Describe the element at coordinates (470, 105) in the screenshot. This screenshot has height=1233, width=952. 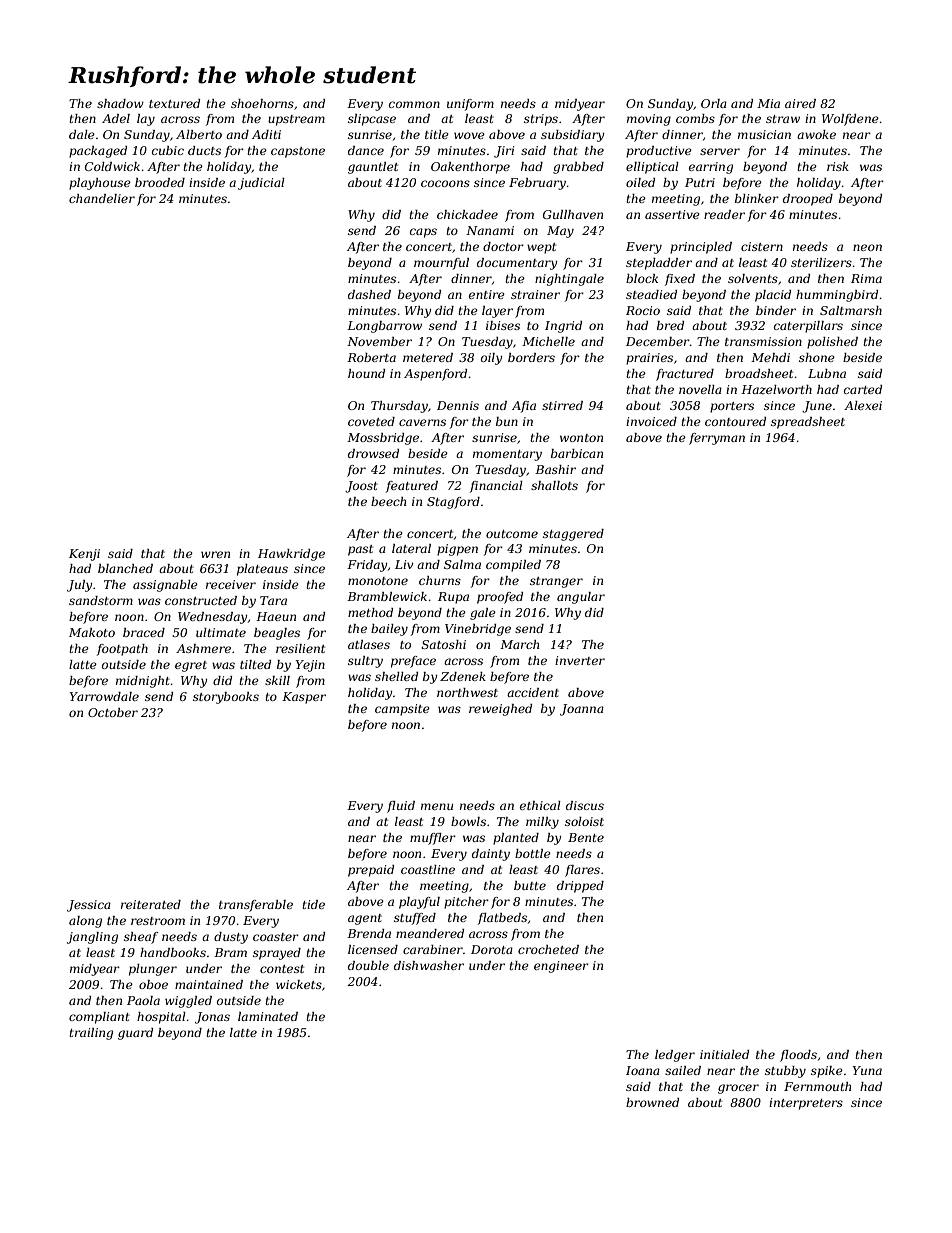
I see `uniform` at that location.
